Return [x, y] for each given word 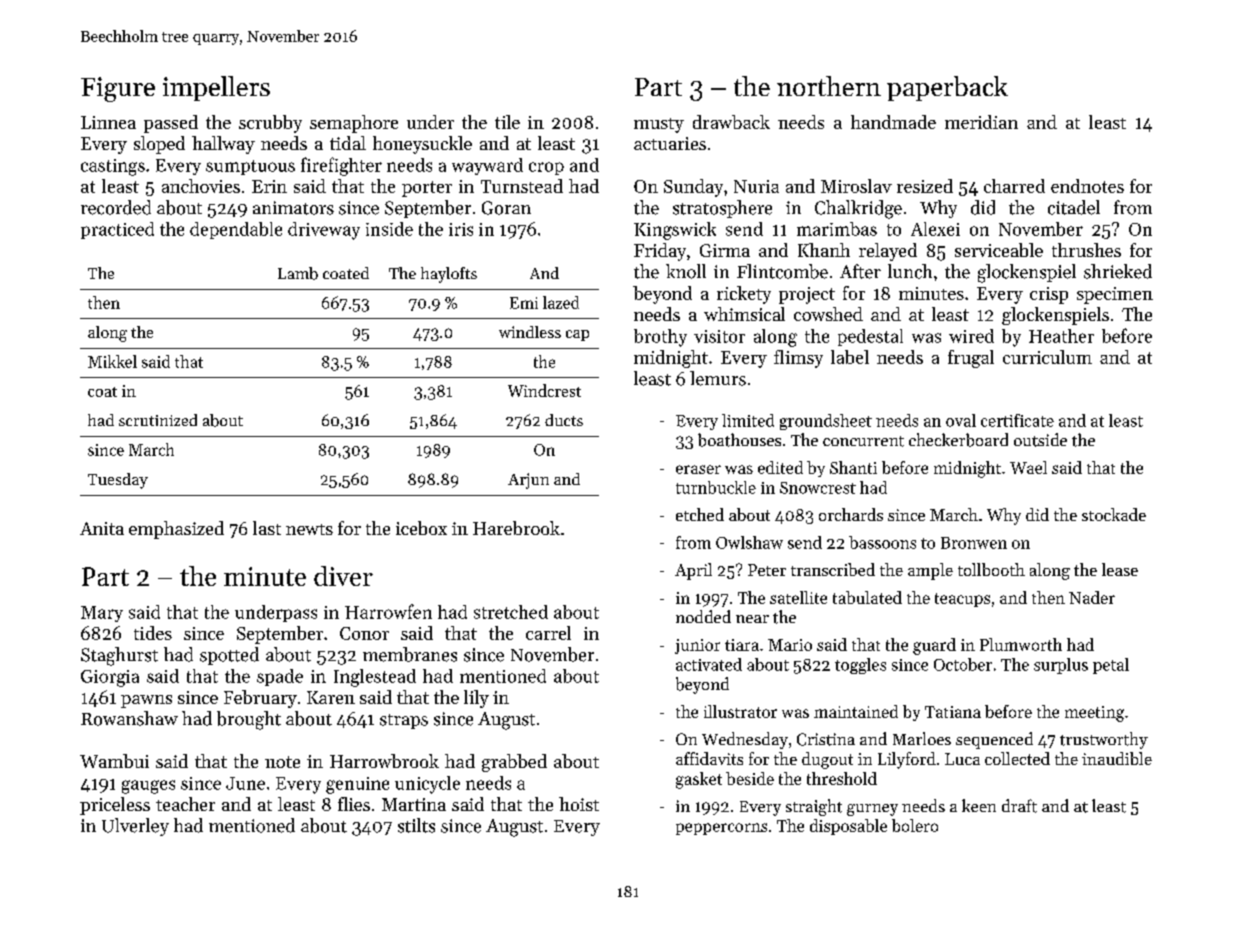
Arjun [528, 481]
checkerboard [958, 440]
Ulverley [135, 827]
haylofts [449, 275]
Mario [790, 645]
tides [153, 633]
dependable [236, 230]
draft [1019, 806]
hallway [223, 145]
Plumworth [1021, 644]
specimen [1115, 295]
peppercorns [721, 829]
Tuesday [118, 481]
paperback [947, 88]
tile [507, 122]
